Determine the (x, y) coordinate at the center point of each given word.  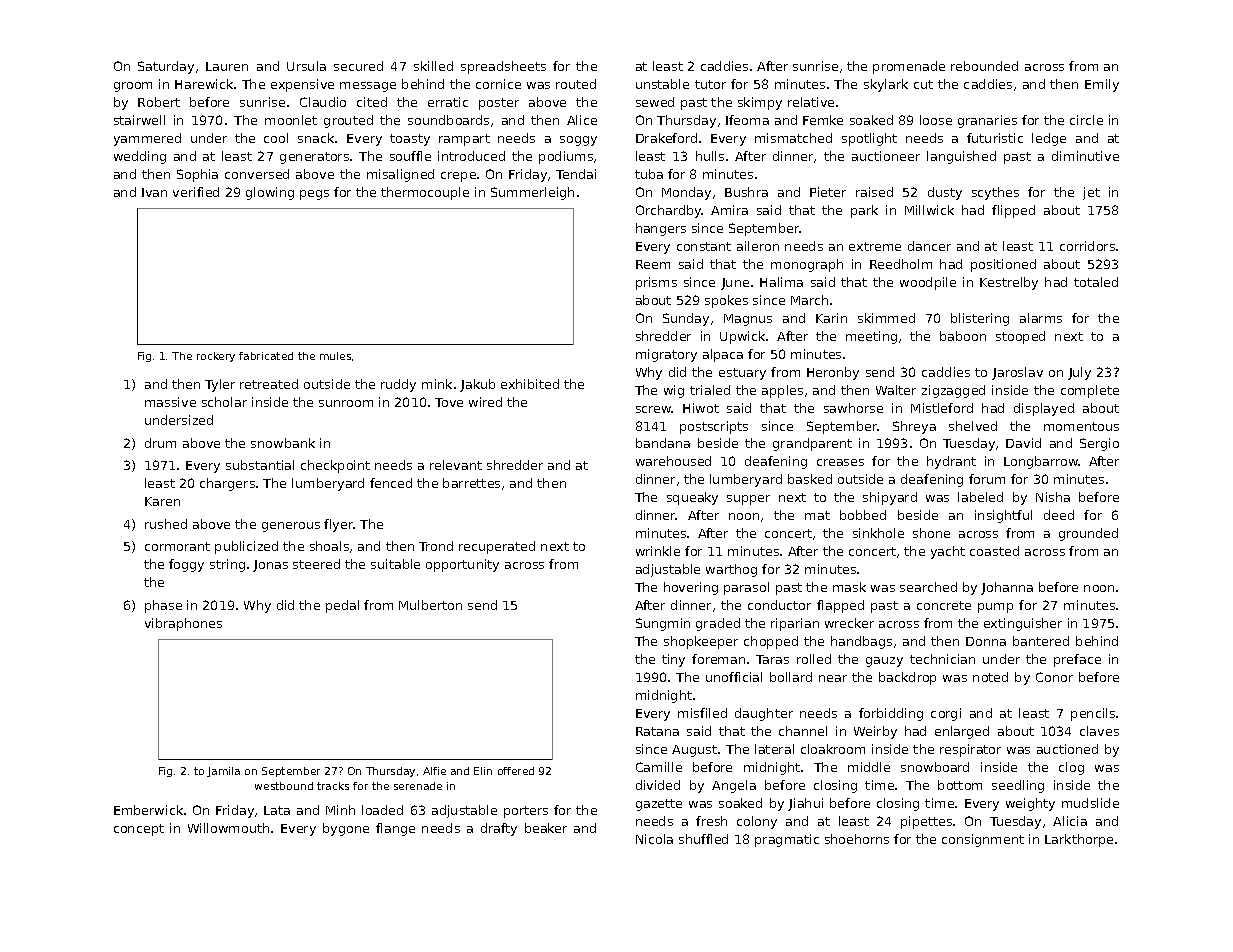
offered (516, 771)
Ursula (306, 66)
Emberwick (148, 810)
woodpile (928, 283)
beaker (546, 828)
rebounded (984, 66)
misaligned (400, 175)
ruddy (398, 385)
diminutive (1085, 156)
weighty (1030, 804)
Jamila (223, 772)
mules (335, 356)
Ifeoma (747, 120)
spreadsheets (503, 67)
